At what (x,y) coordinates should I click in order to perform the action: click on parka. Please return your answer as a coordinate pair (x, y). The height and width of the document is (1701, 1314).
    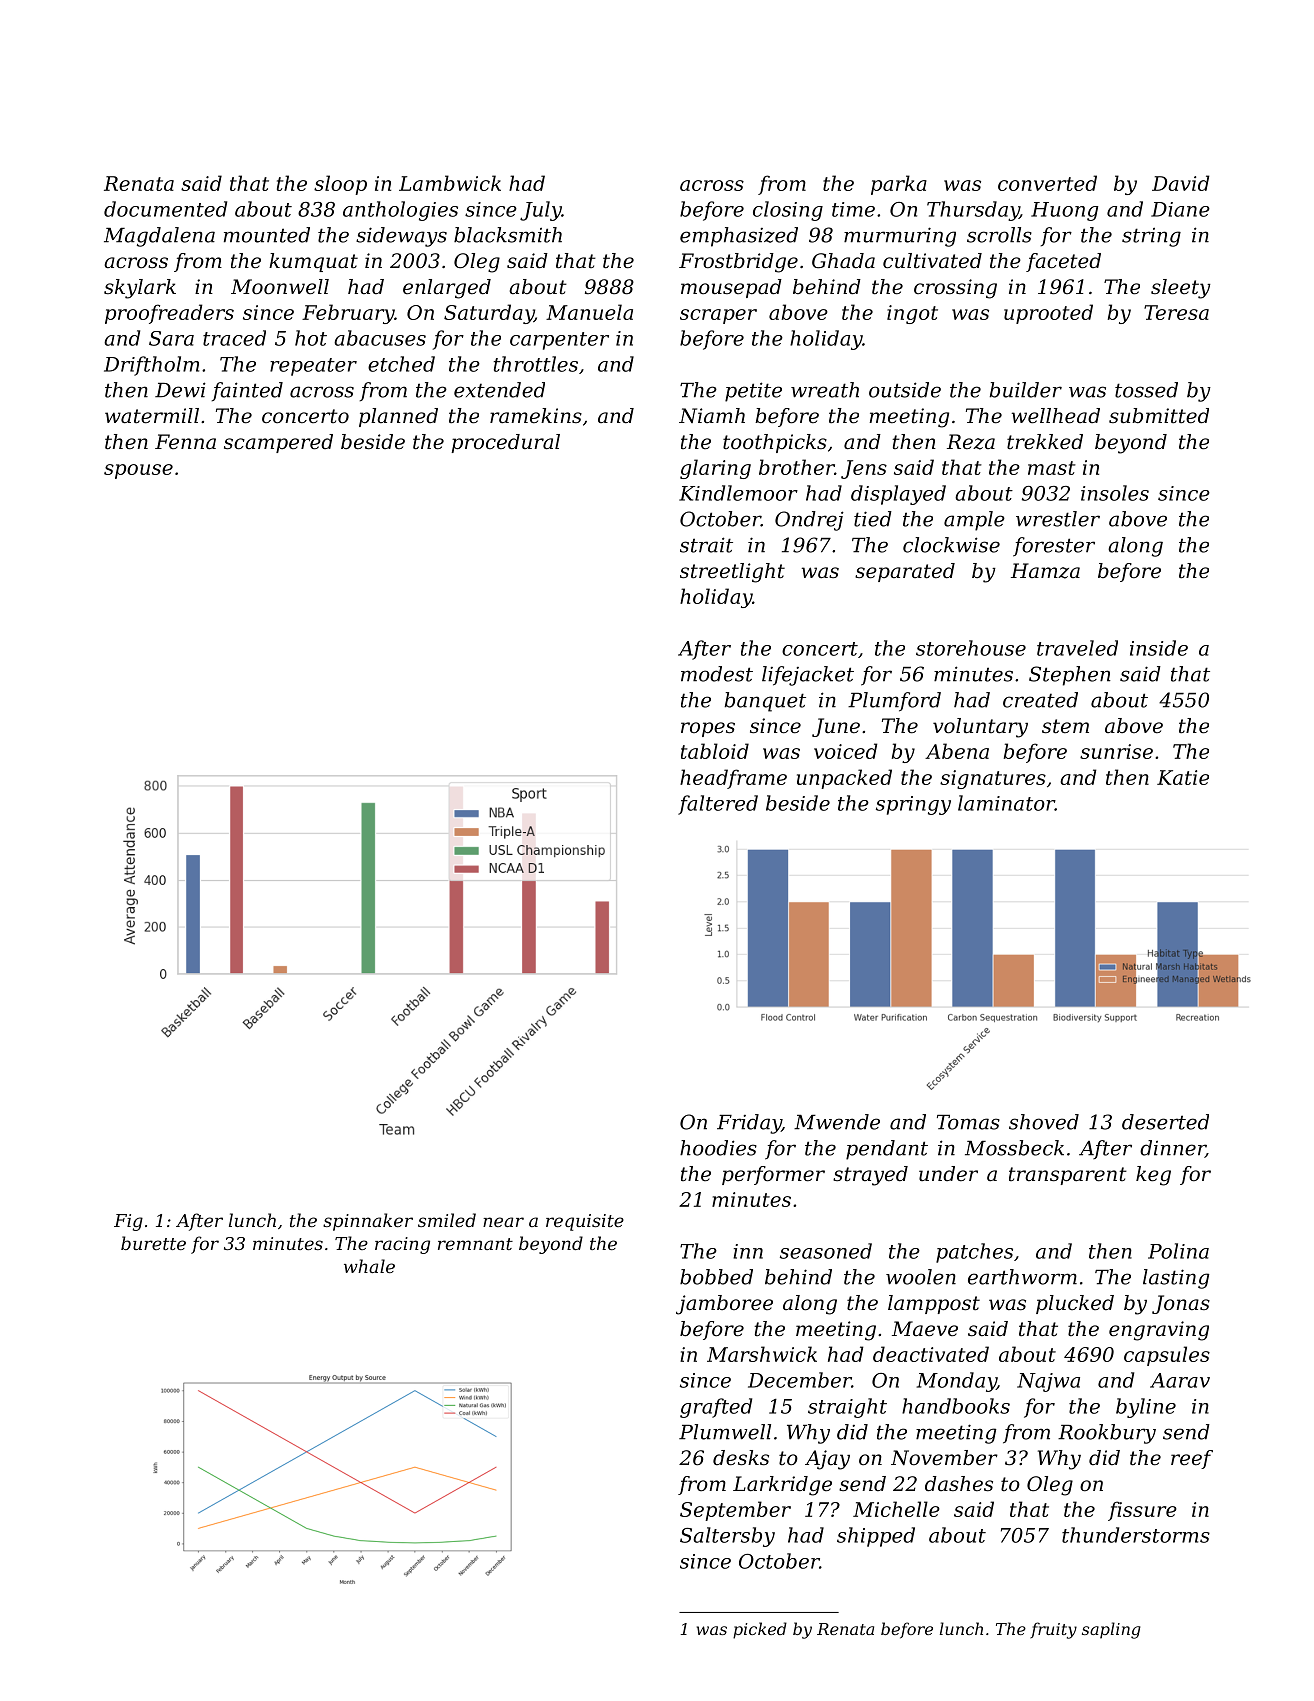
    Looking at the image, I should click on (899, 185).
